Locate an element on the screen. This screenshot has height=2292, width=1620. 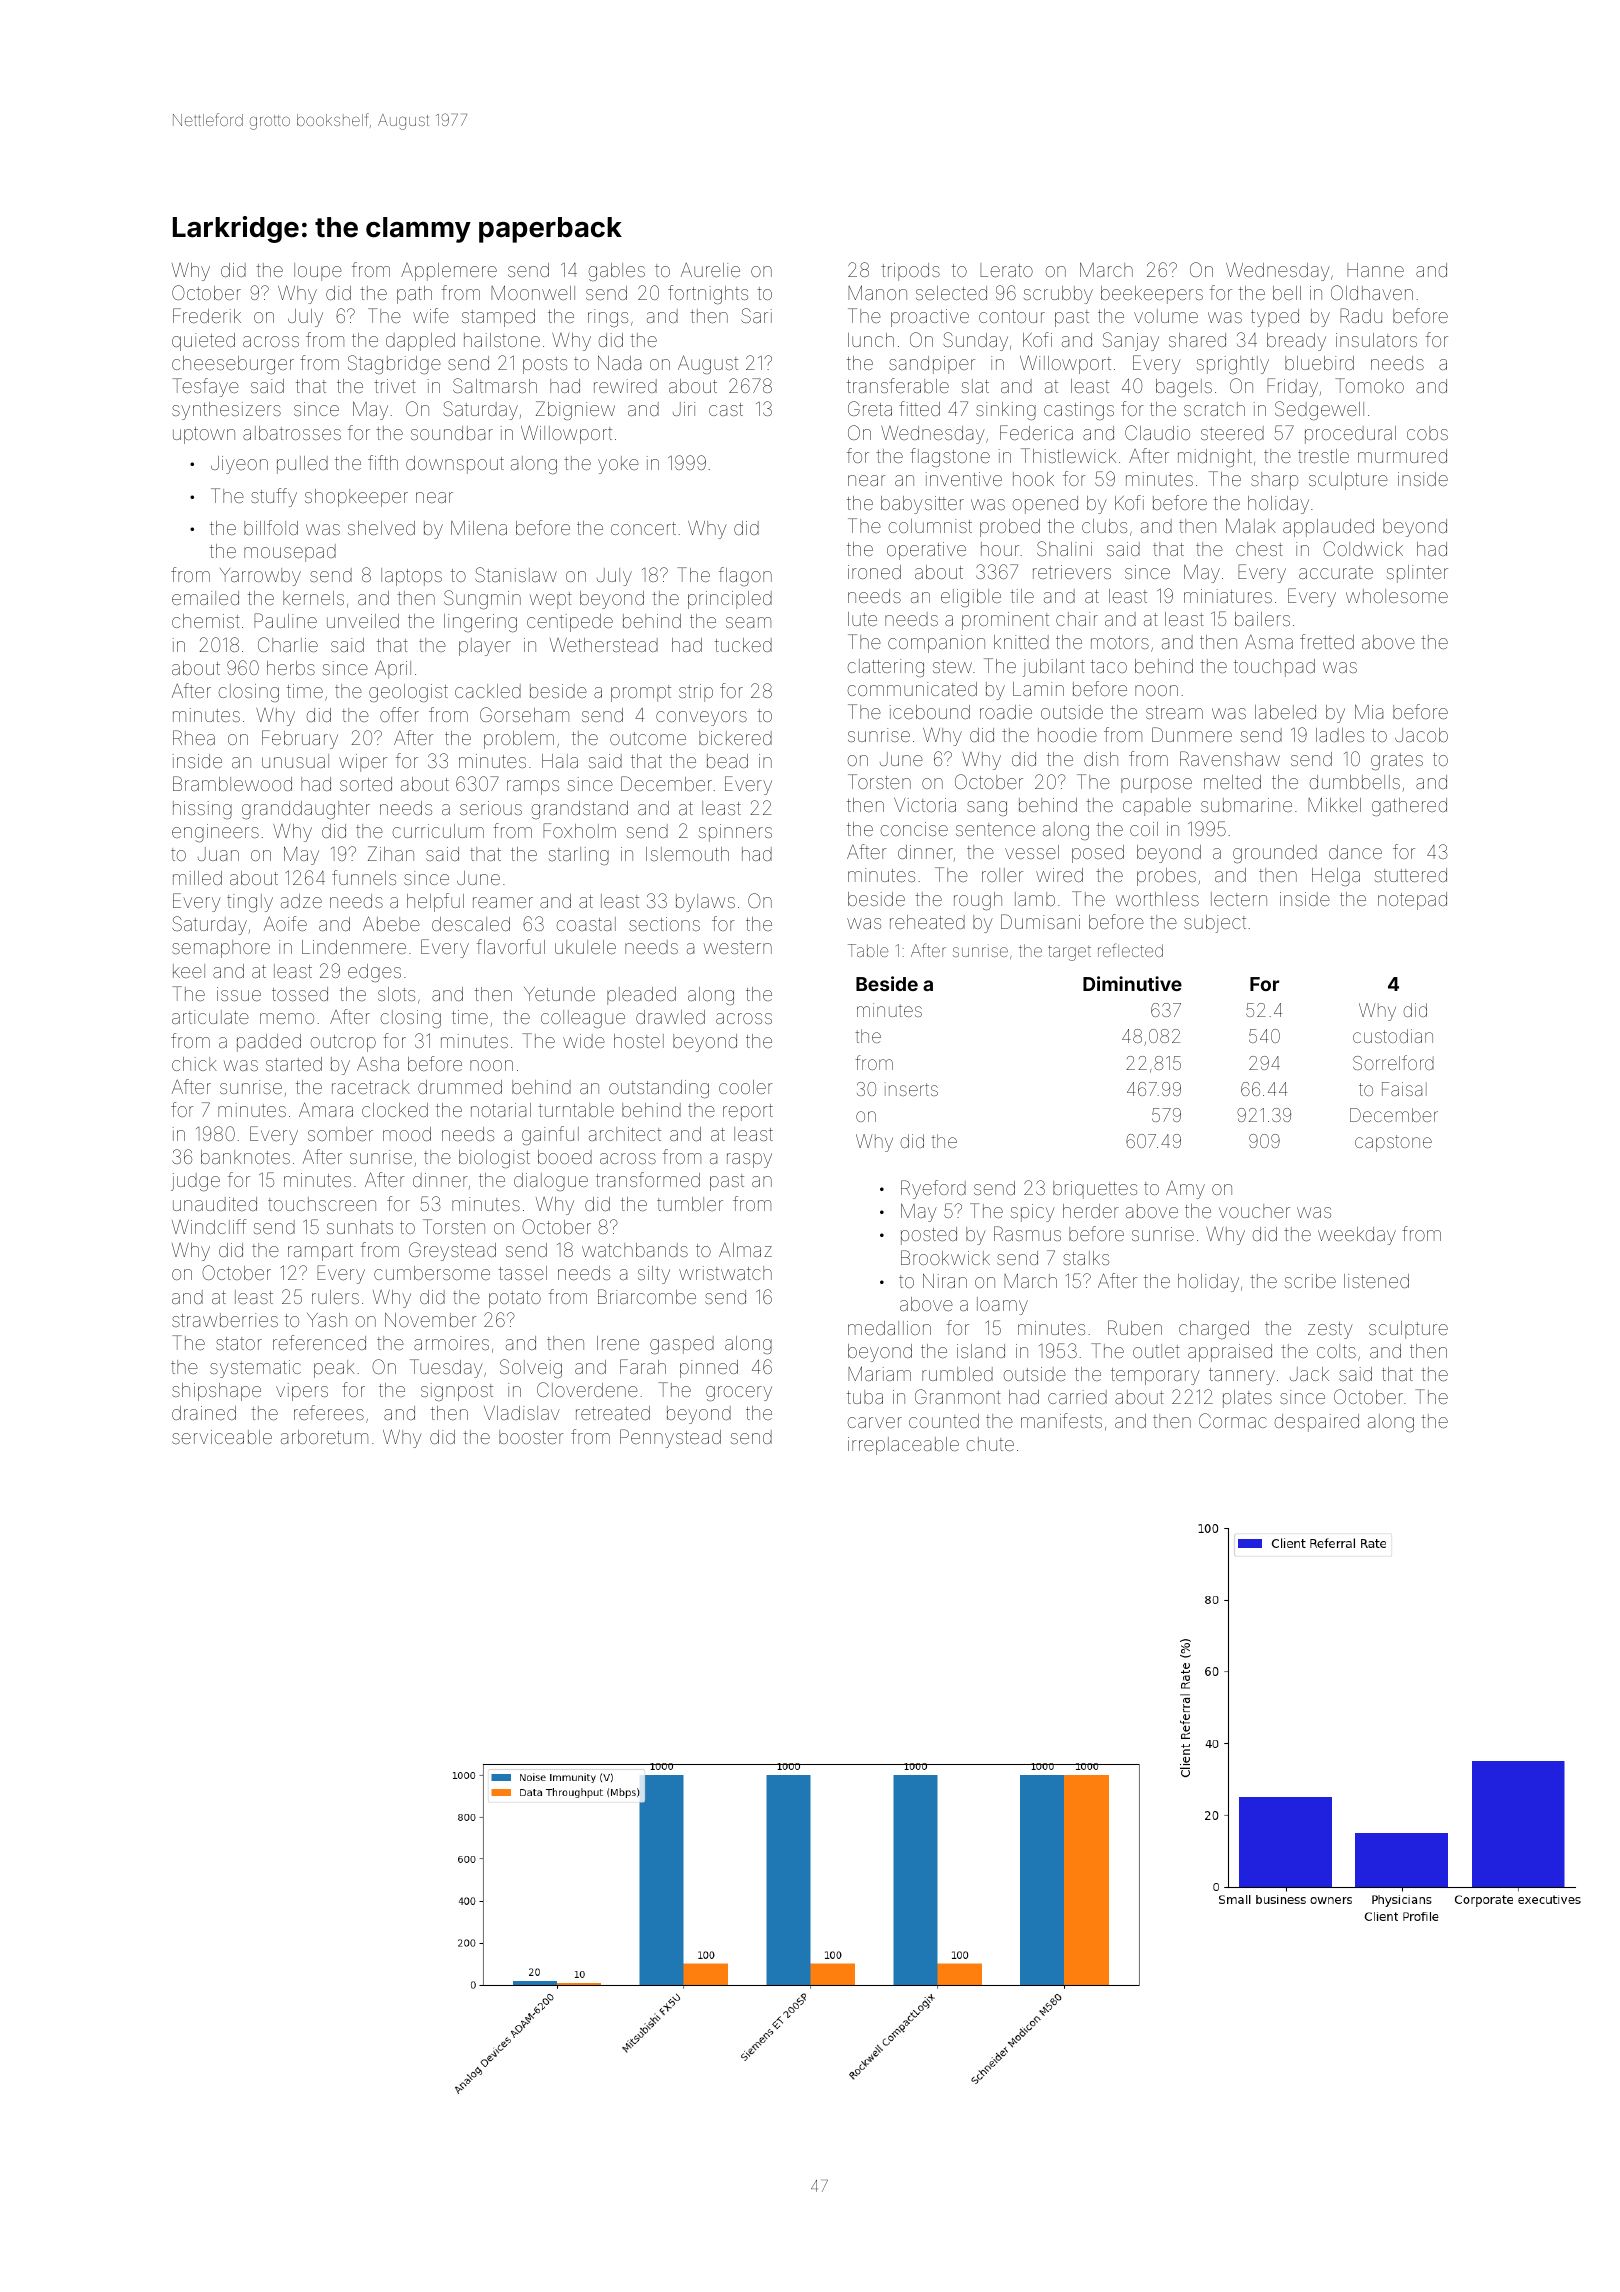
Almaz is located at coordinates (745, 1250).
